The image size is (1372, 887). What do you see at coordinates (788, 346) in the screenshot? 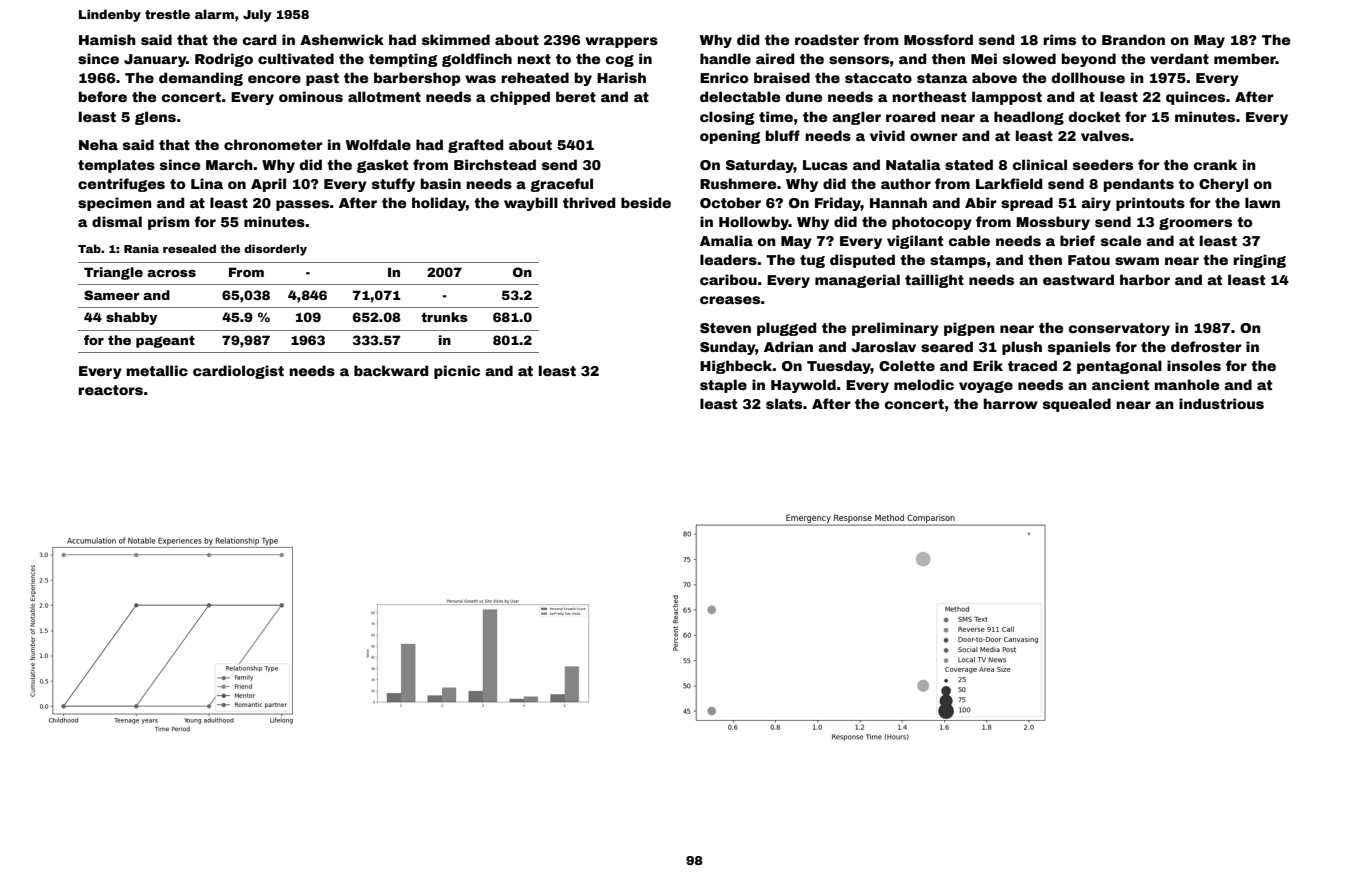
I see `Adrian` at bounding box center [788, 346].
